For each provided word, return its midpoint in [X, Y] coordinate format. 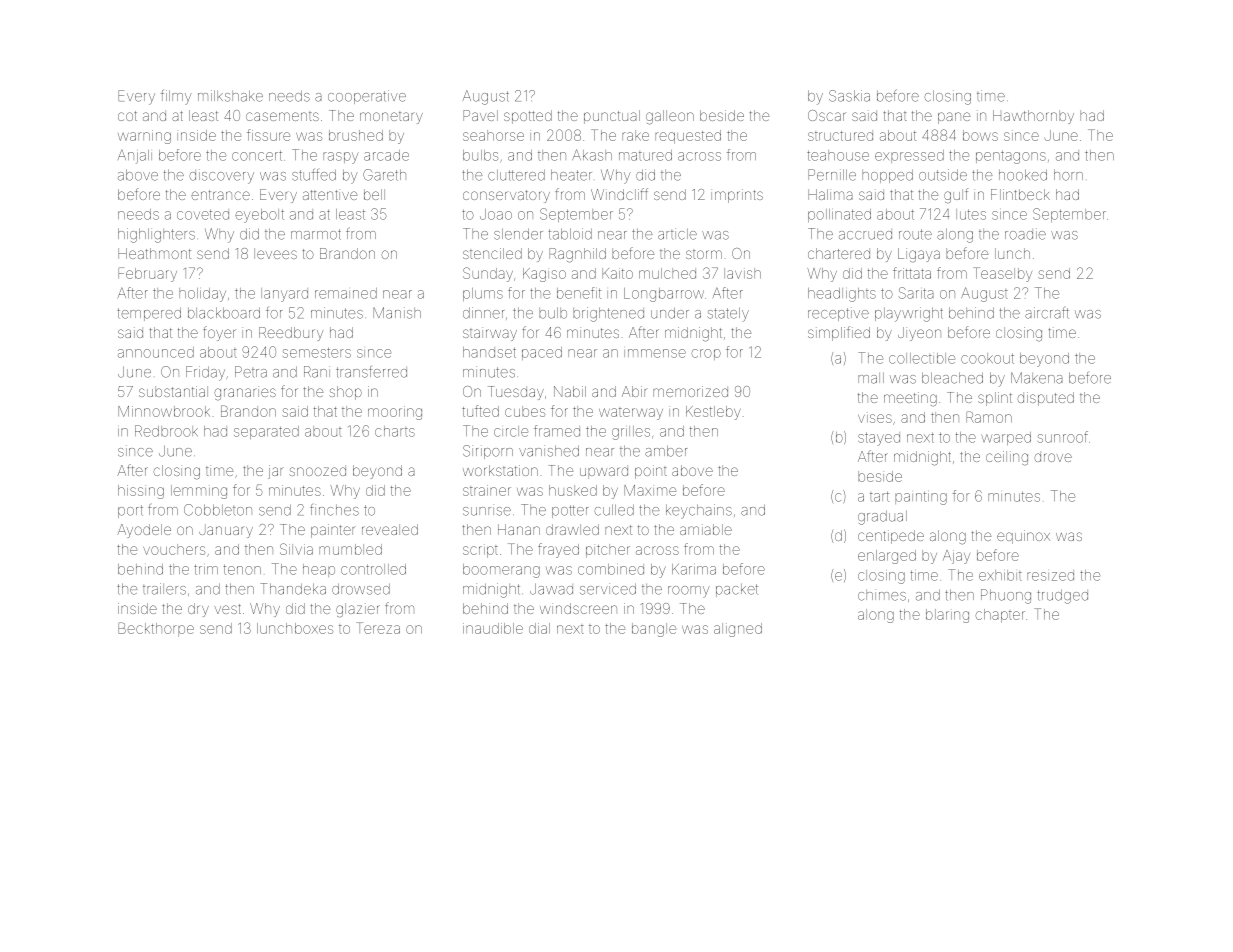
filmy [176, 97]
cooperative [367, 97]
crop [706, 354]
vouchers [174, 549]
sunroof [1063, 437]
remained [346, 293]
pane [954, 118]
